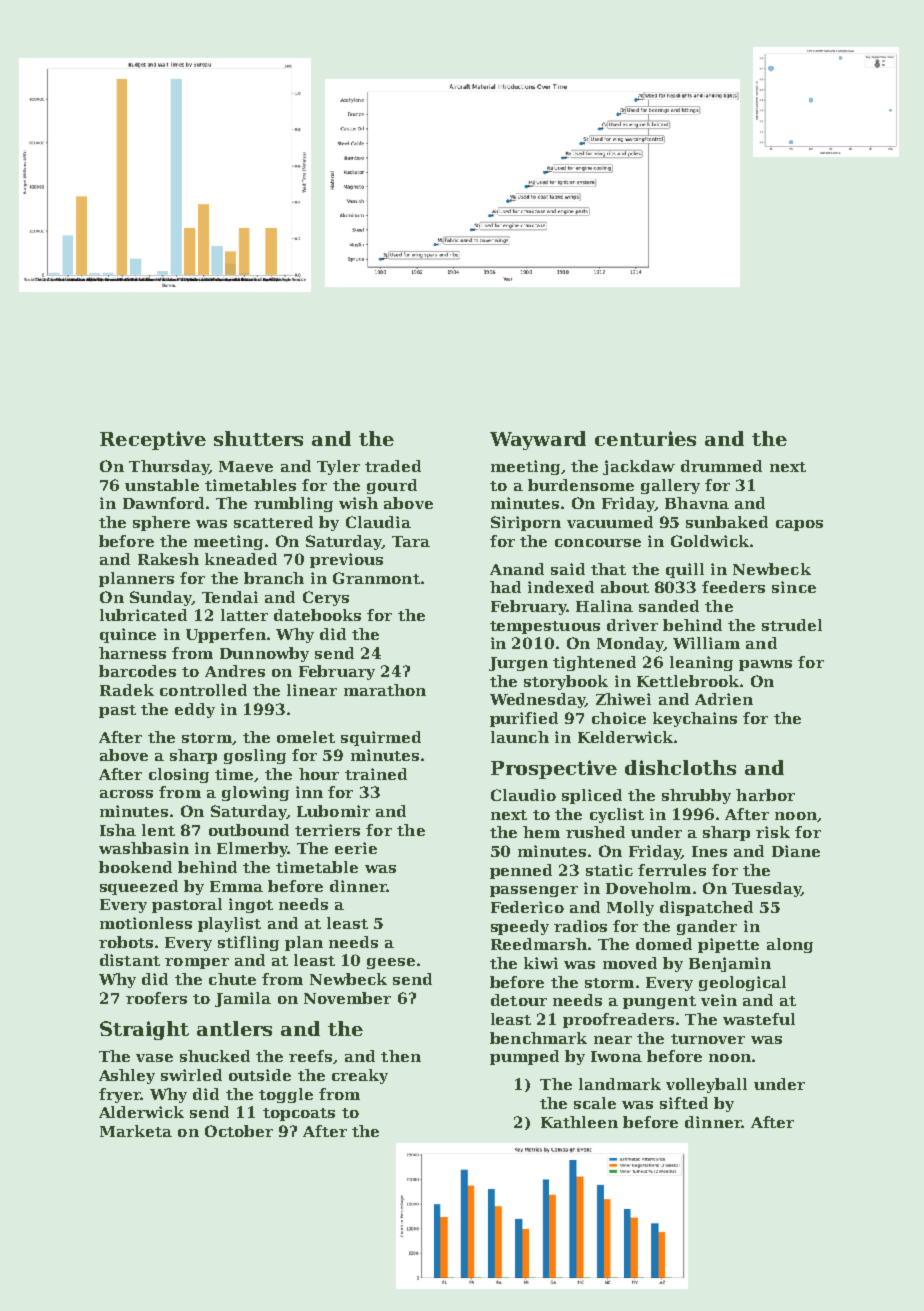  What do you see at coordinates (527, 907) in the screenshot?
I see `Federico` at bounding box center [527, 907].
